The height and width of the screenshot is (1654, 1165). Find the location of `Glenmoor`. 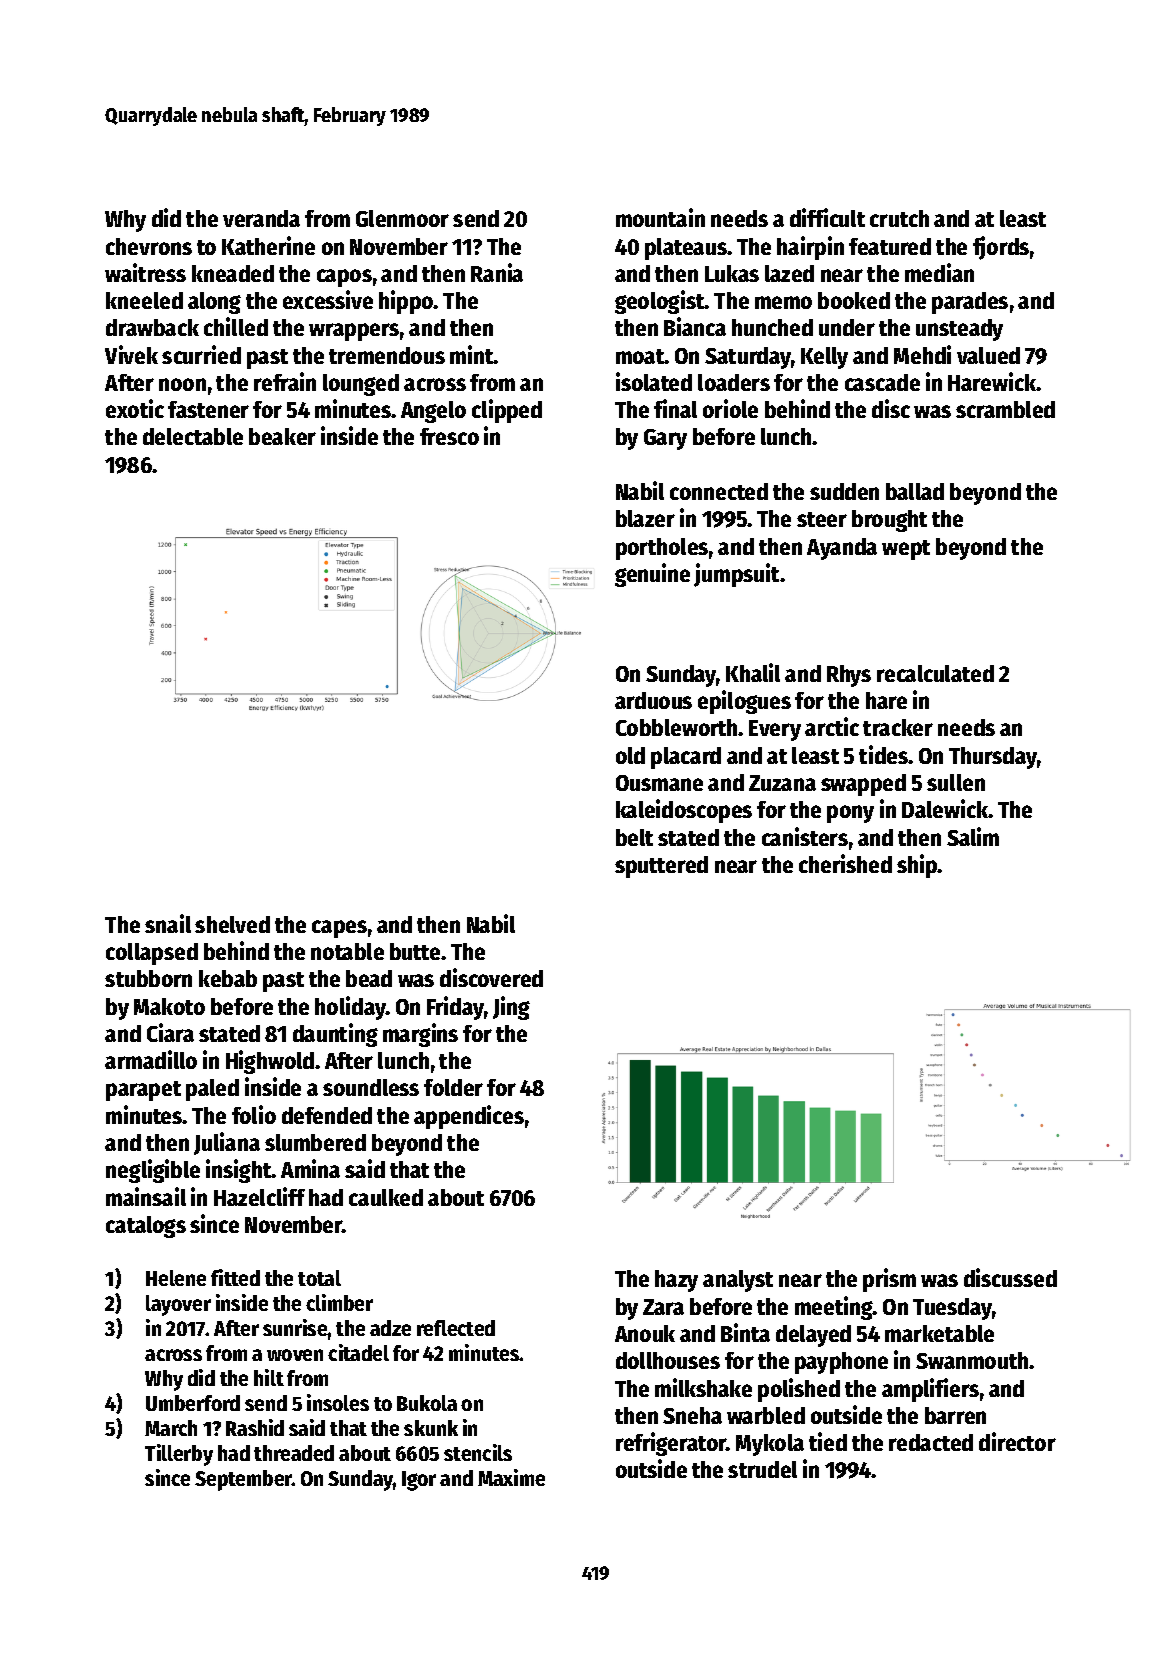

Glenmoor is located at coordinates (402, 218).
